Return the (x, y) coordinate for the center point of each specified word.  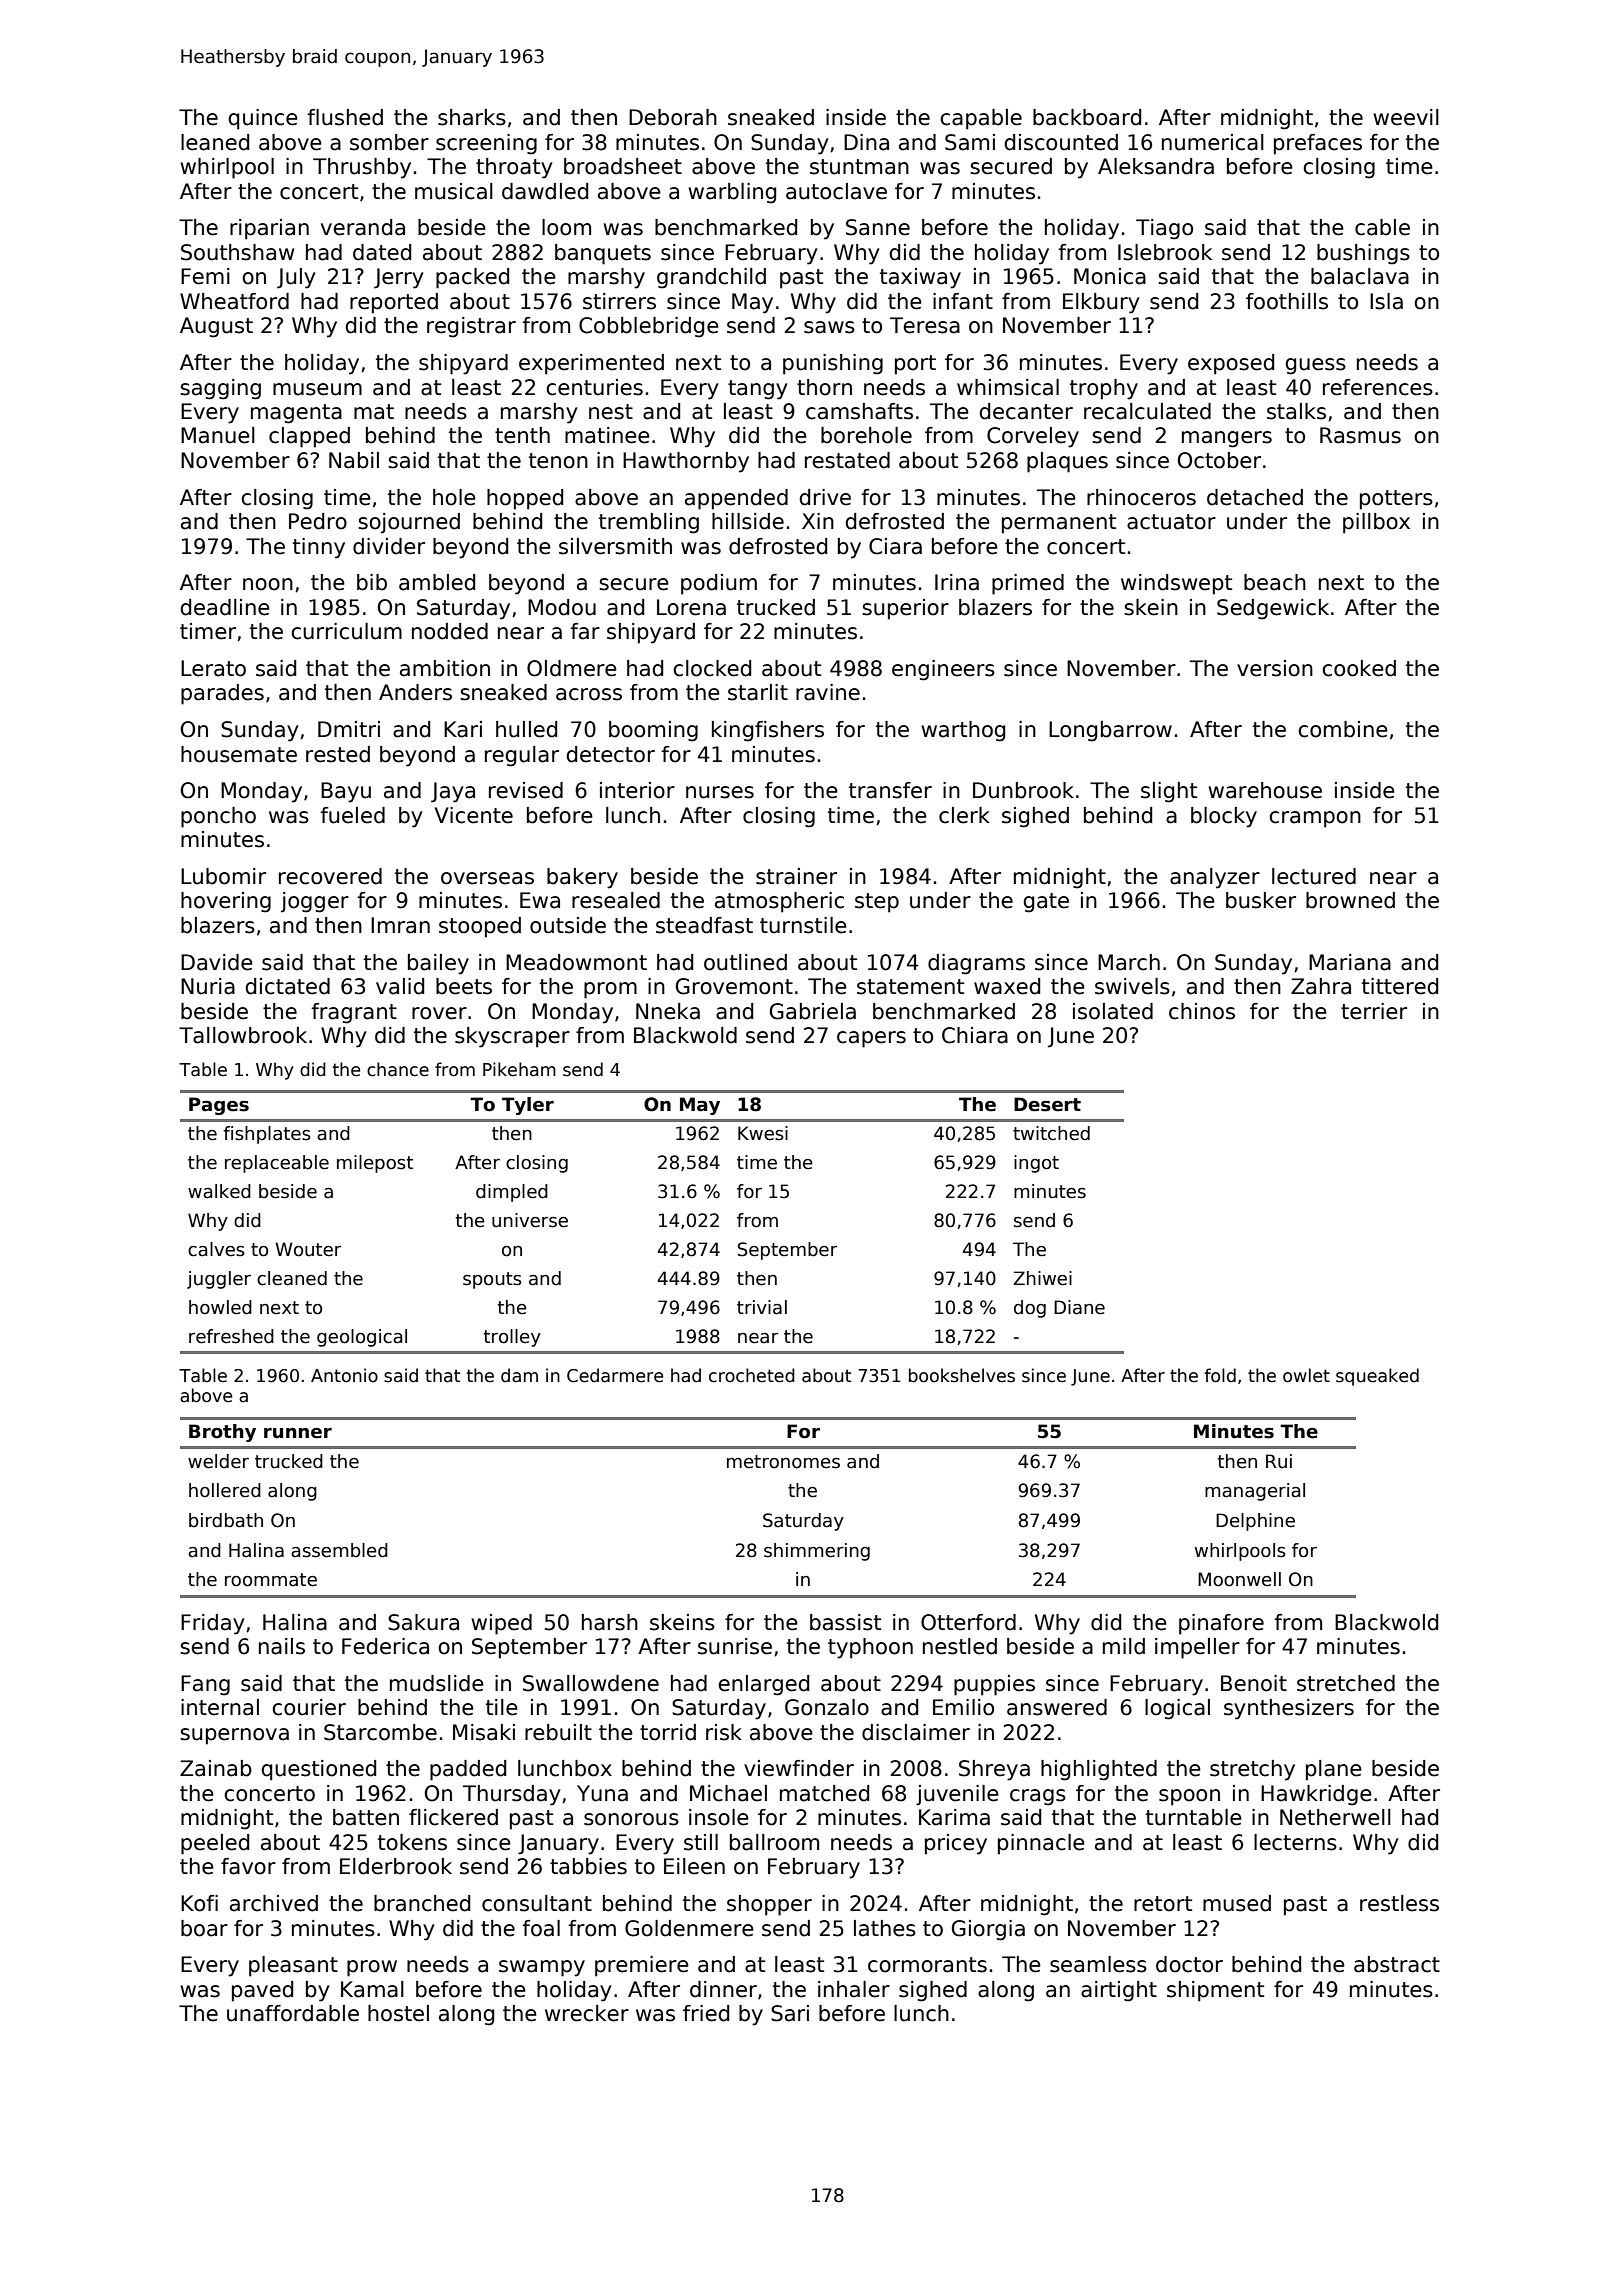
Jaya (453, 792)
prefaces (1318, 144)
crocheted (752, 1375)
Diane (1079, 1307)
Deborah (673, 117)
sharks (472, 117)
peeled (215, 1844)
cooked (1359, 668)
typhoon (870, 1648)
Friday (213, 1624)
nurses (720, 792)
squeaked (1377, 1377)
